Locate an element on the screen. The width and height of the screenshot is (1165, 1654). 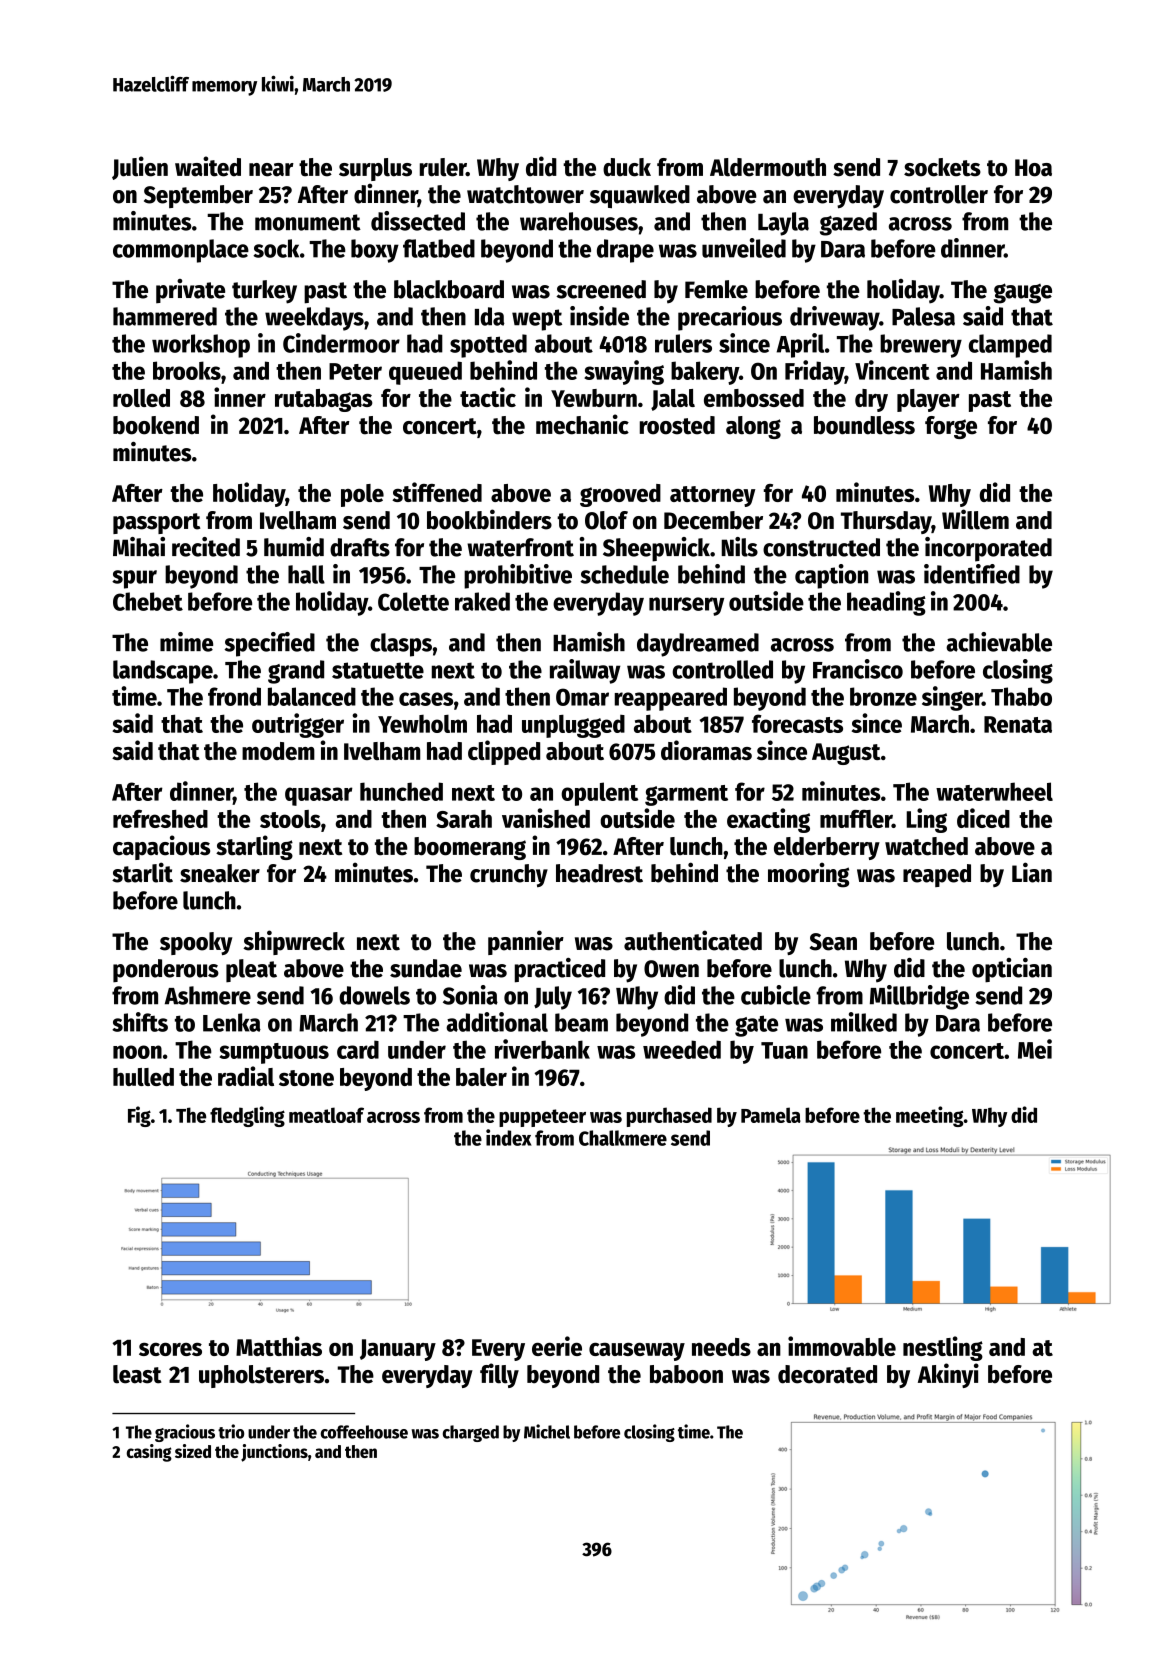
waited is located at coordinates (208, 166).
